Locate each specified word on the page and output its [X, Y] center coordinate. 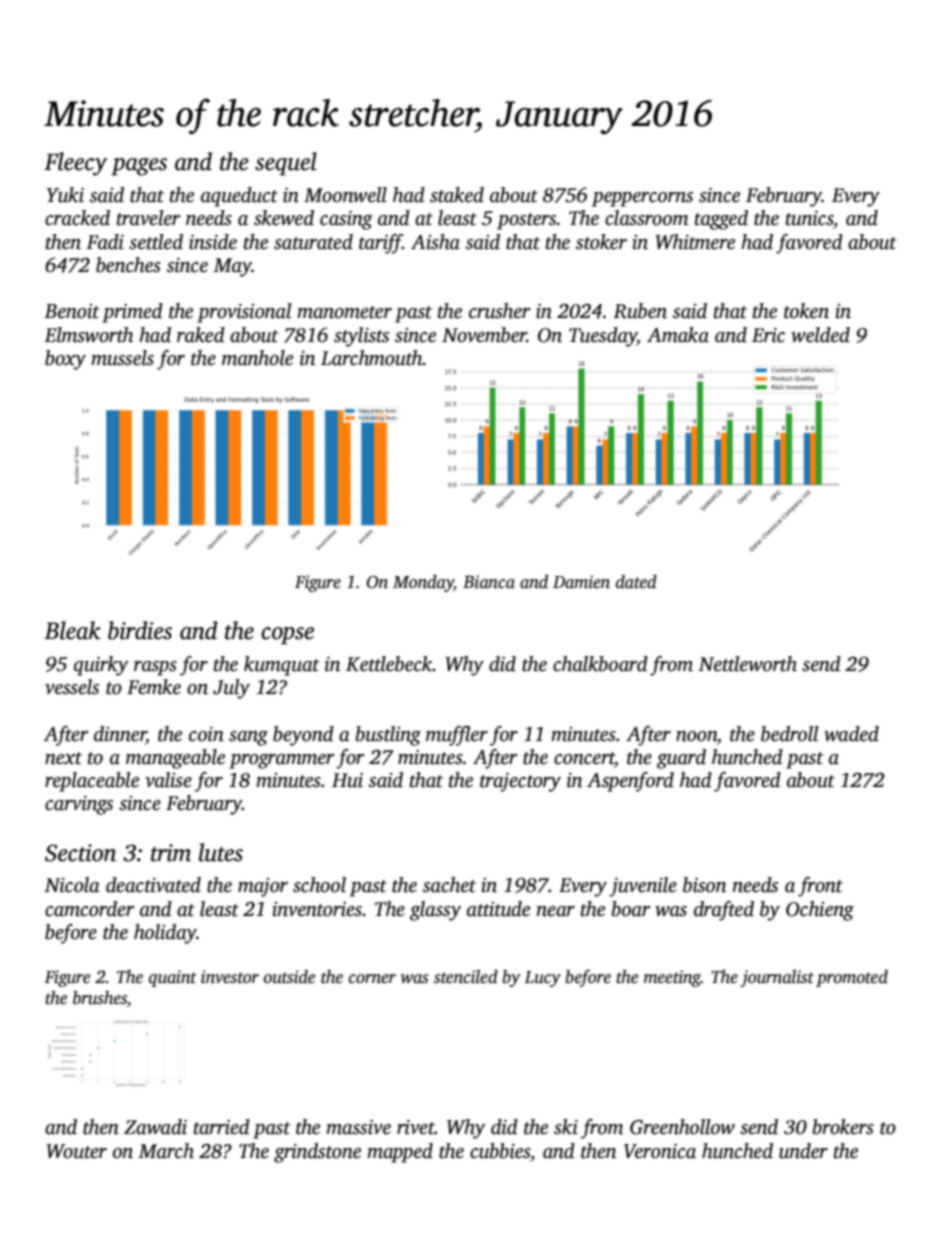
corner [372, 979]
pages [139, 167]
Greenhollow [682, 1127]
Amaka [678, 335]
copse [287, 636]
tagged [721, 220]
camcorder [90, 909]
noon [696, 736]
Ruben [640, 311]
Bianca [489, 582]
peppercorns [642, 199]
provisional [244, 313]
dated [636, 582]
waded [851, 734]
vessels [72, 687]
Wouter [76, 1151]
